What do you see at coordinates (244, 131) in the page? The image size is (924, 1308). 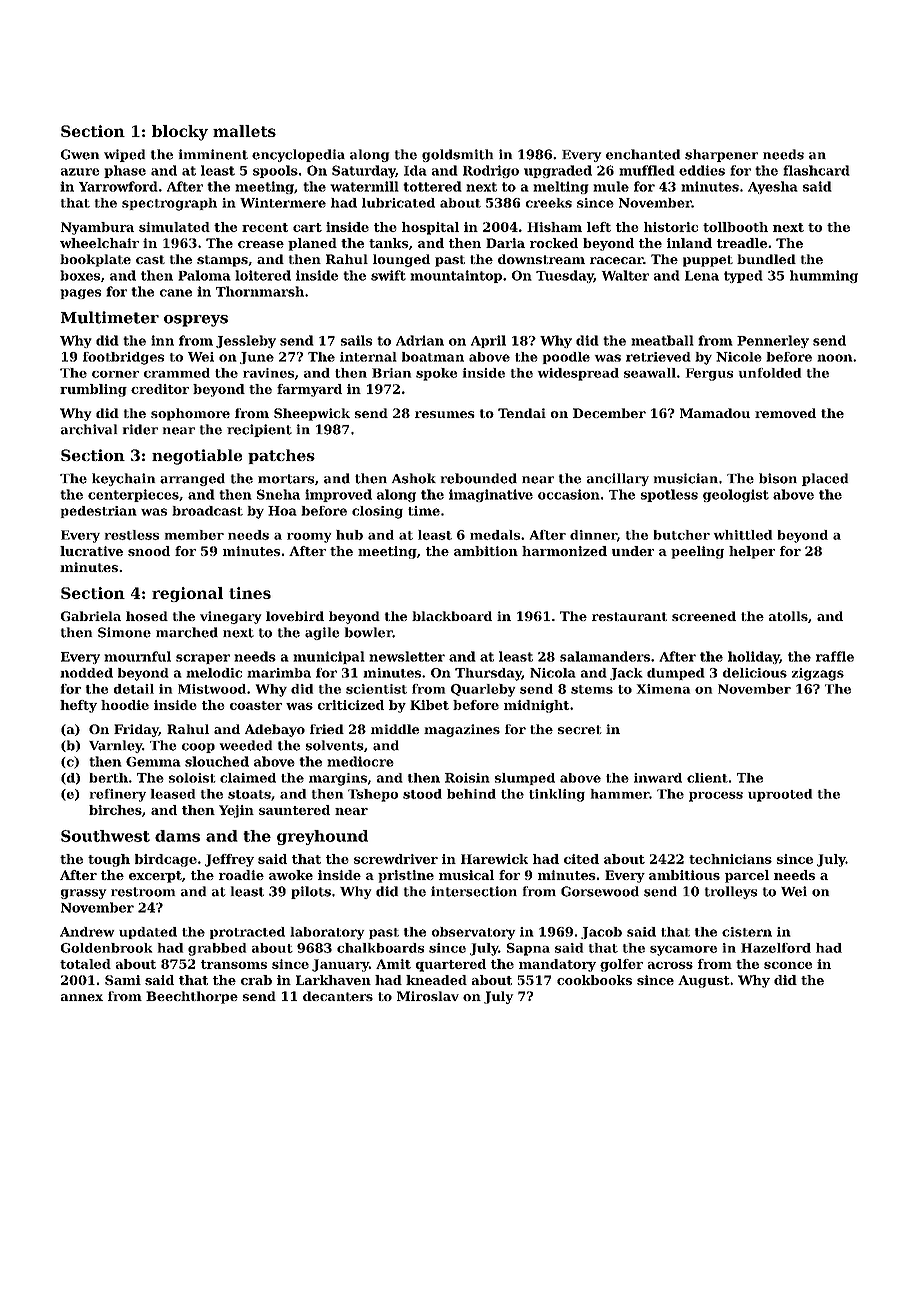 I see `mallets` at bounding box center [244, 131].
